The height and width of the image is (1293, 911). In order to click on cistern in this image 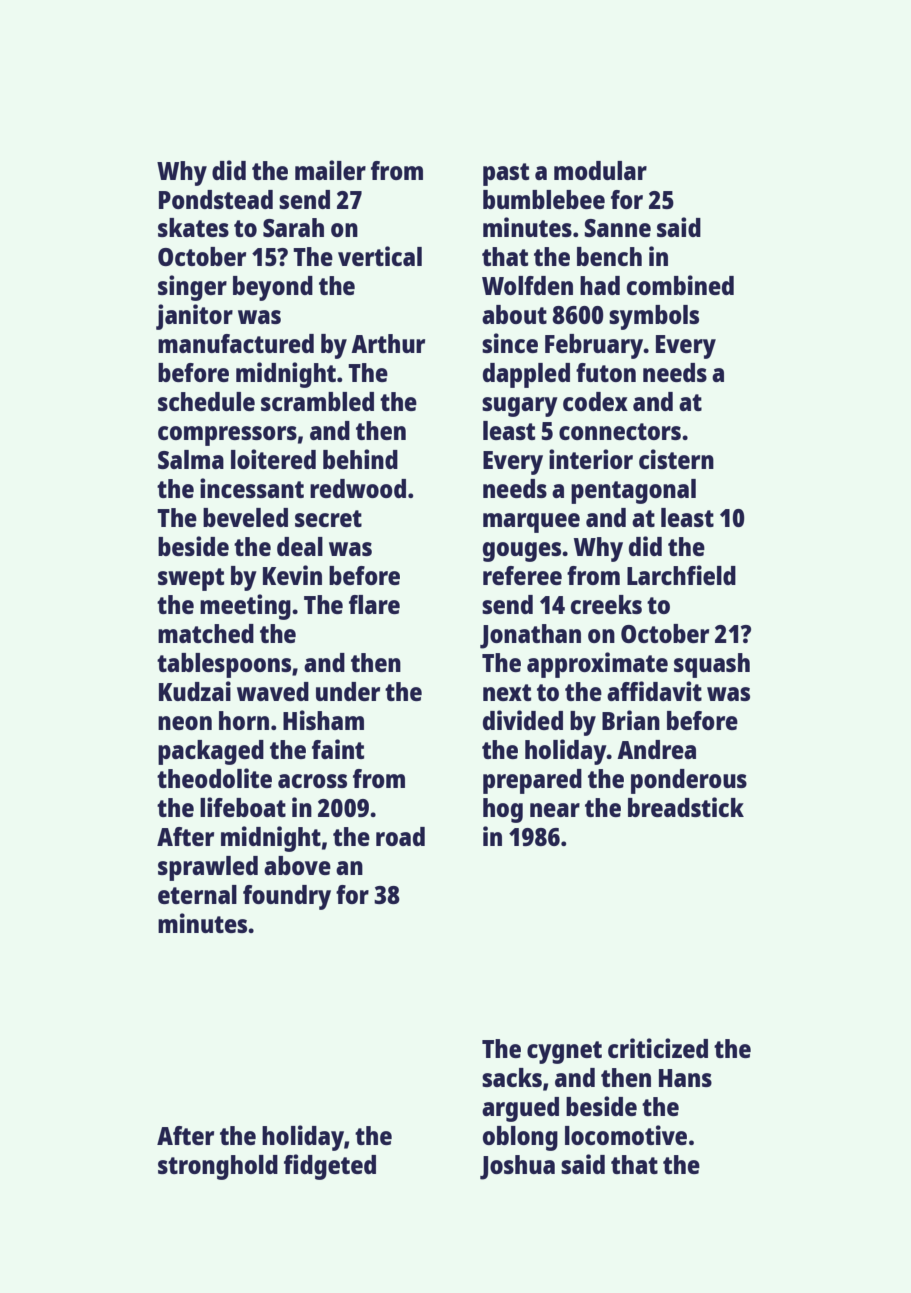, I will do `click(676, 459)`.
